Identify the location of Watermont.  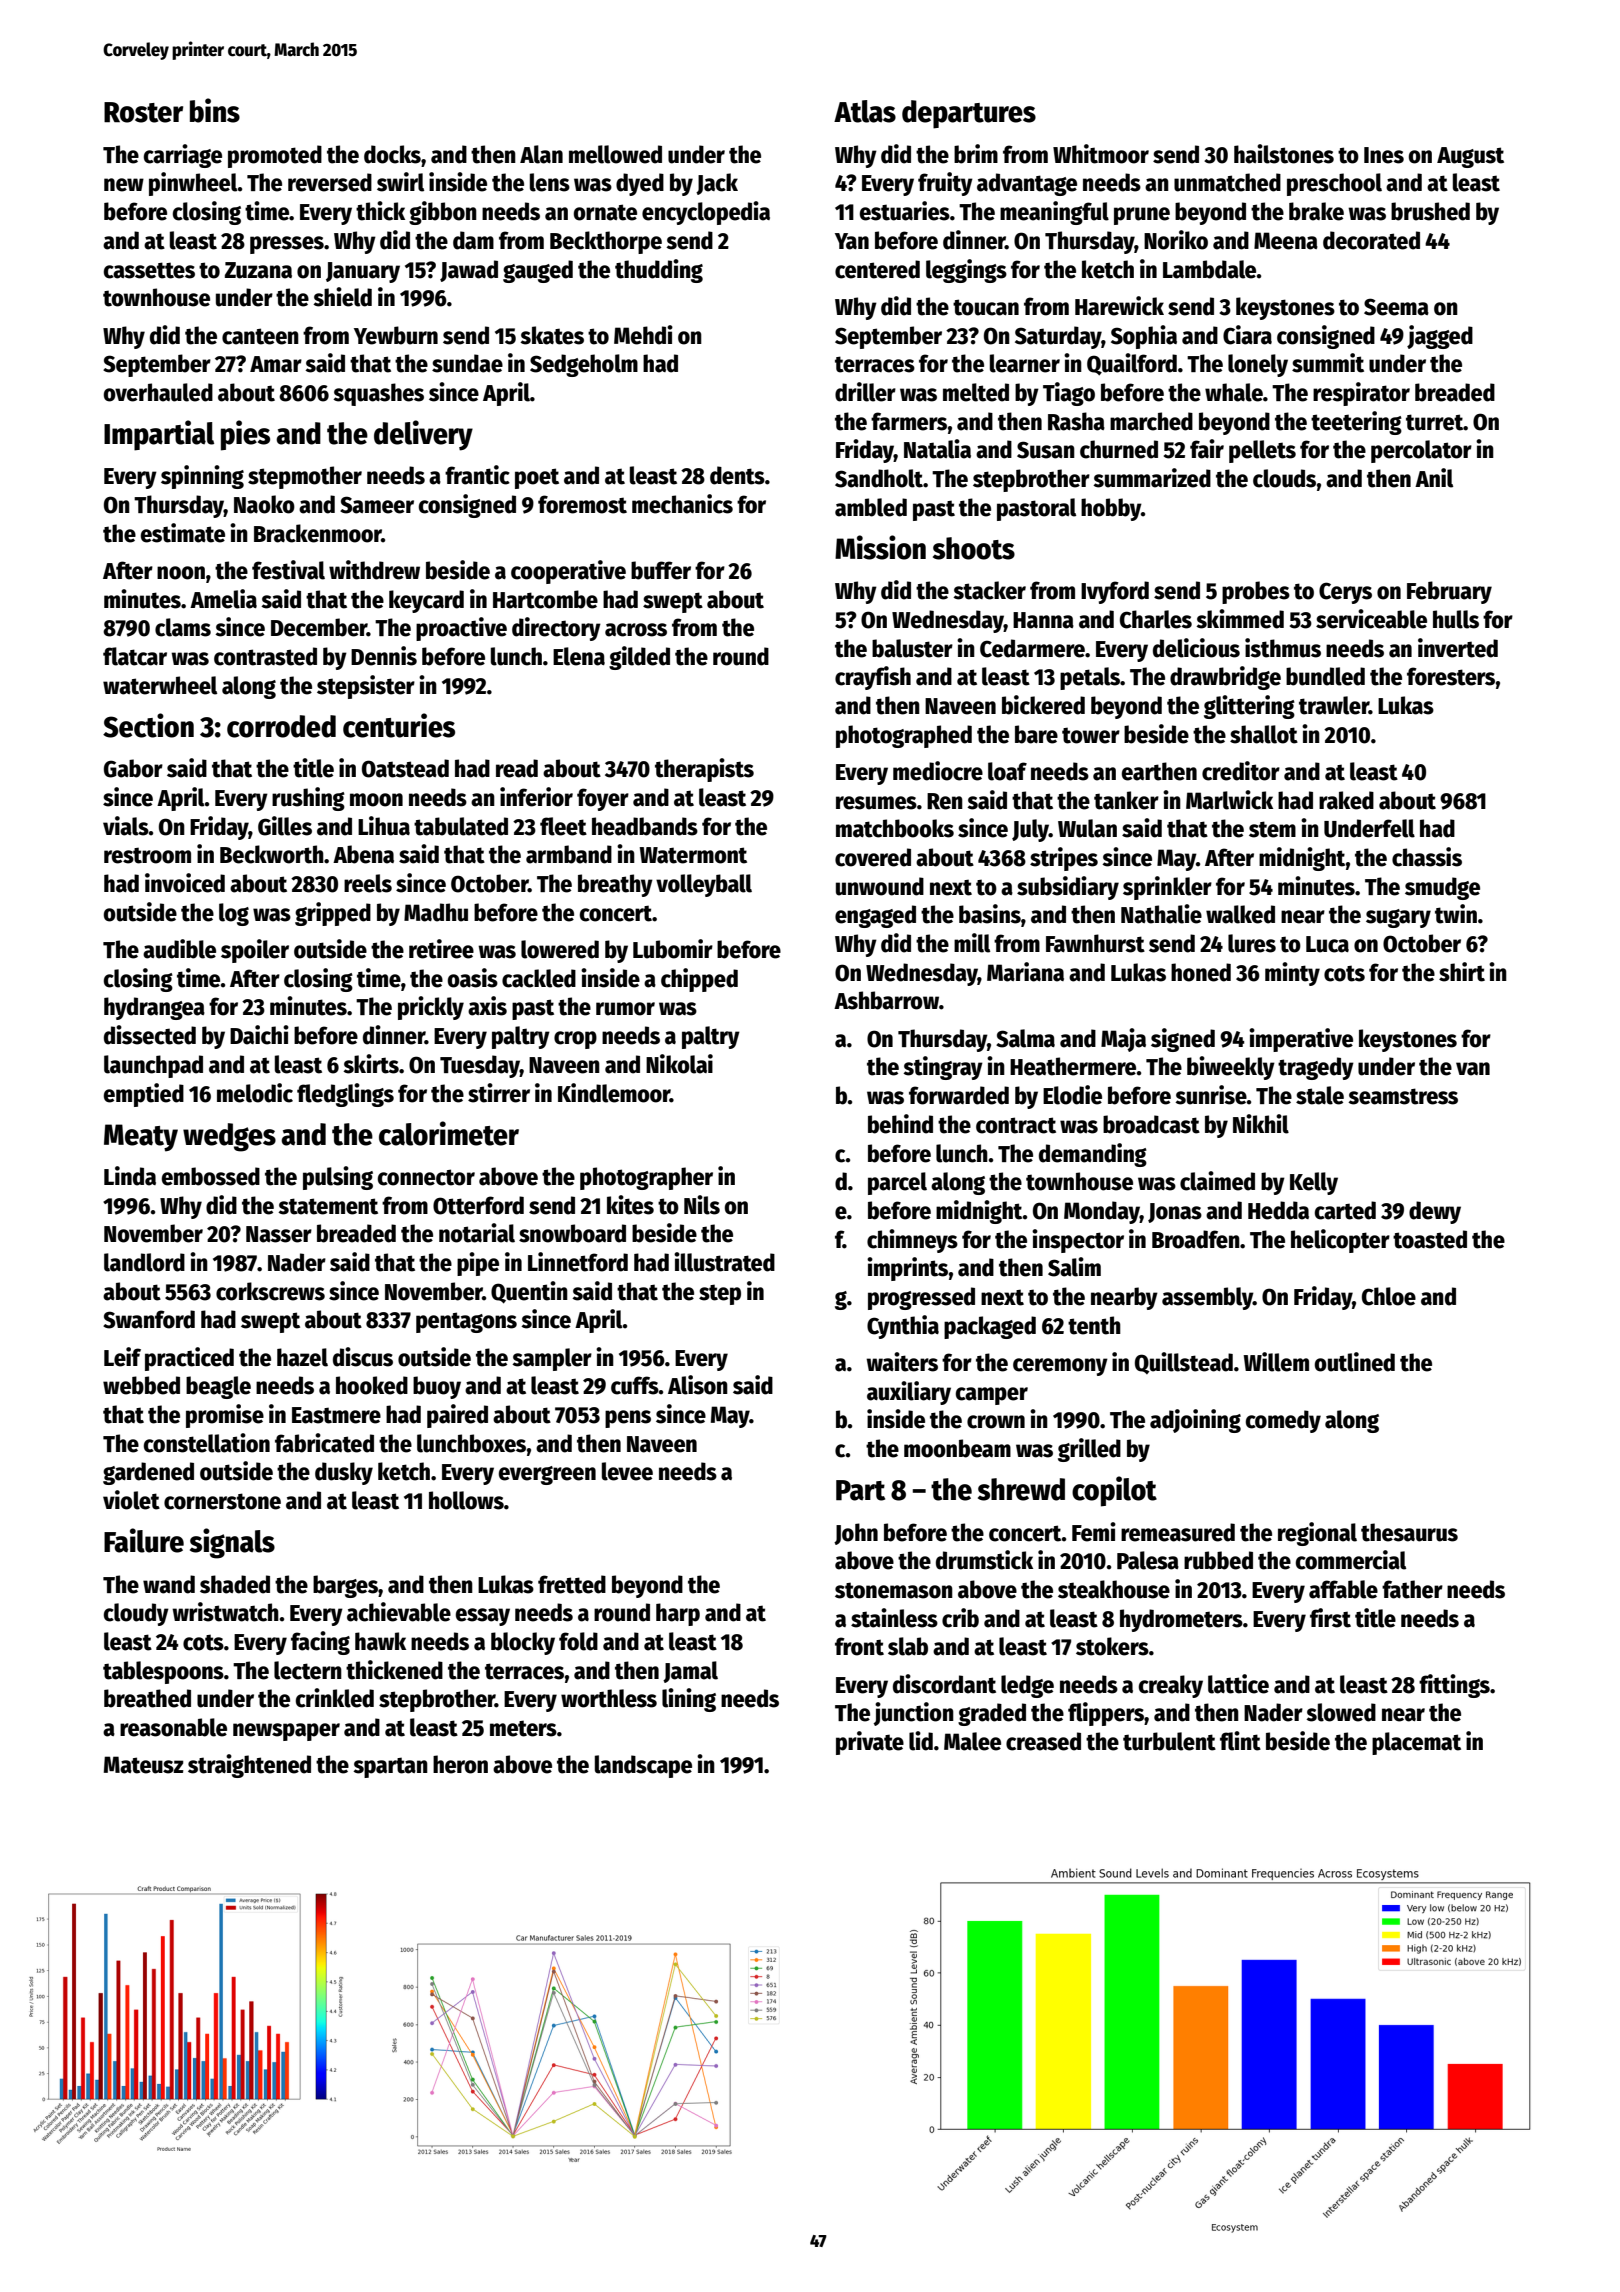
(693, 855).
